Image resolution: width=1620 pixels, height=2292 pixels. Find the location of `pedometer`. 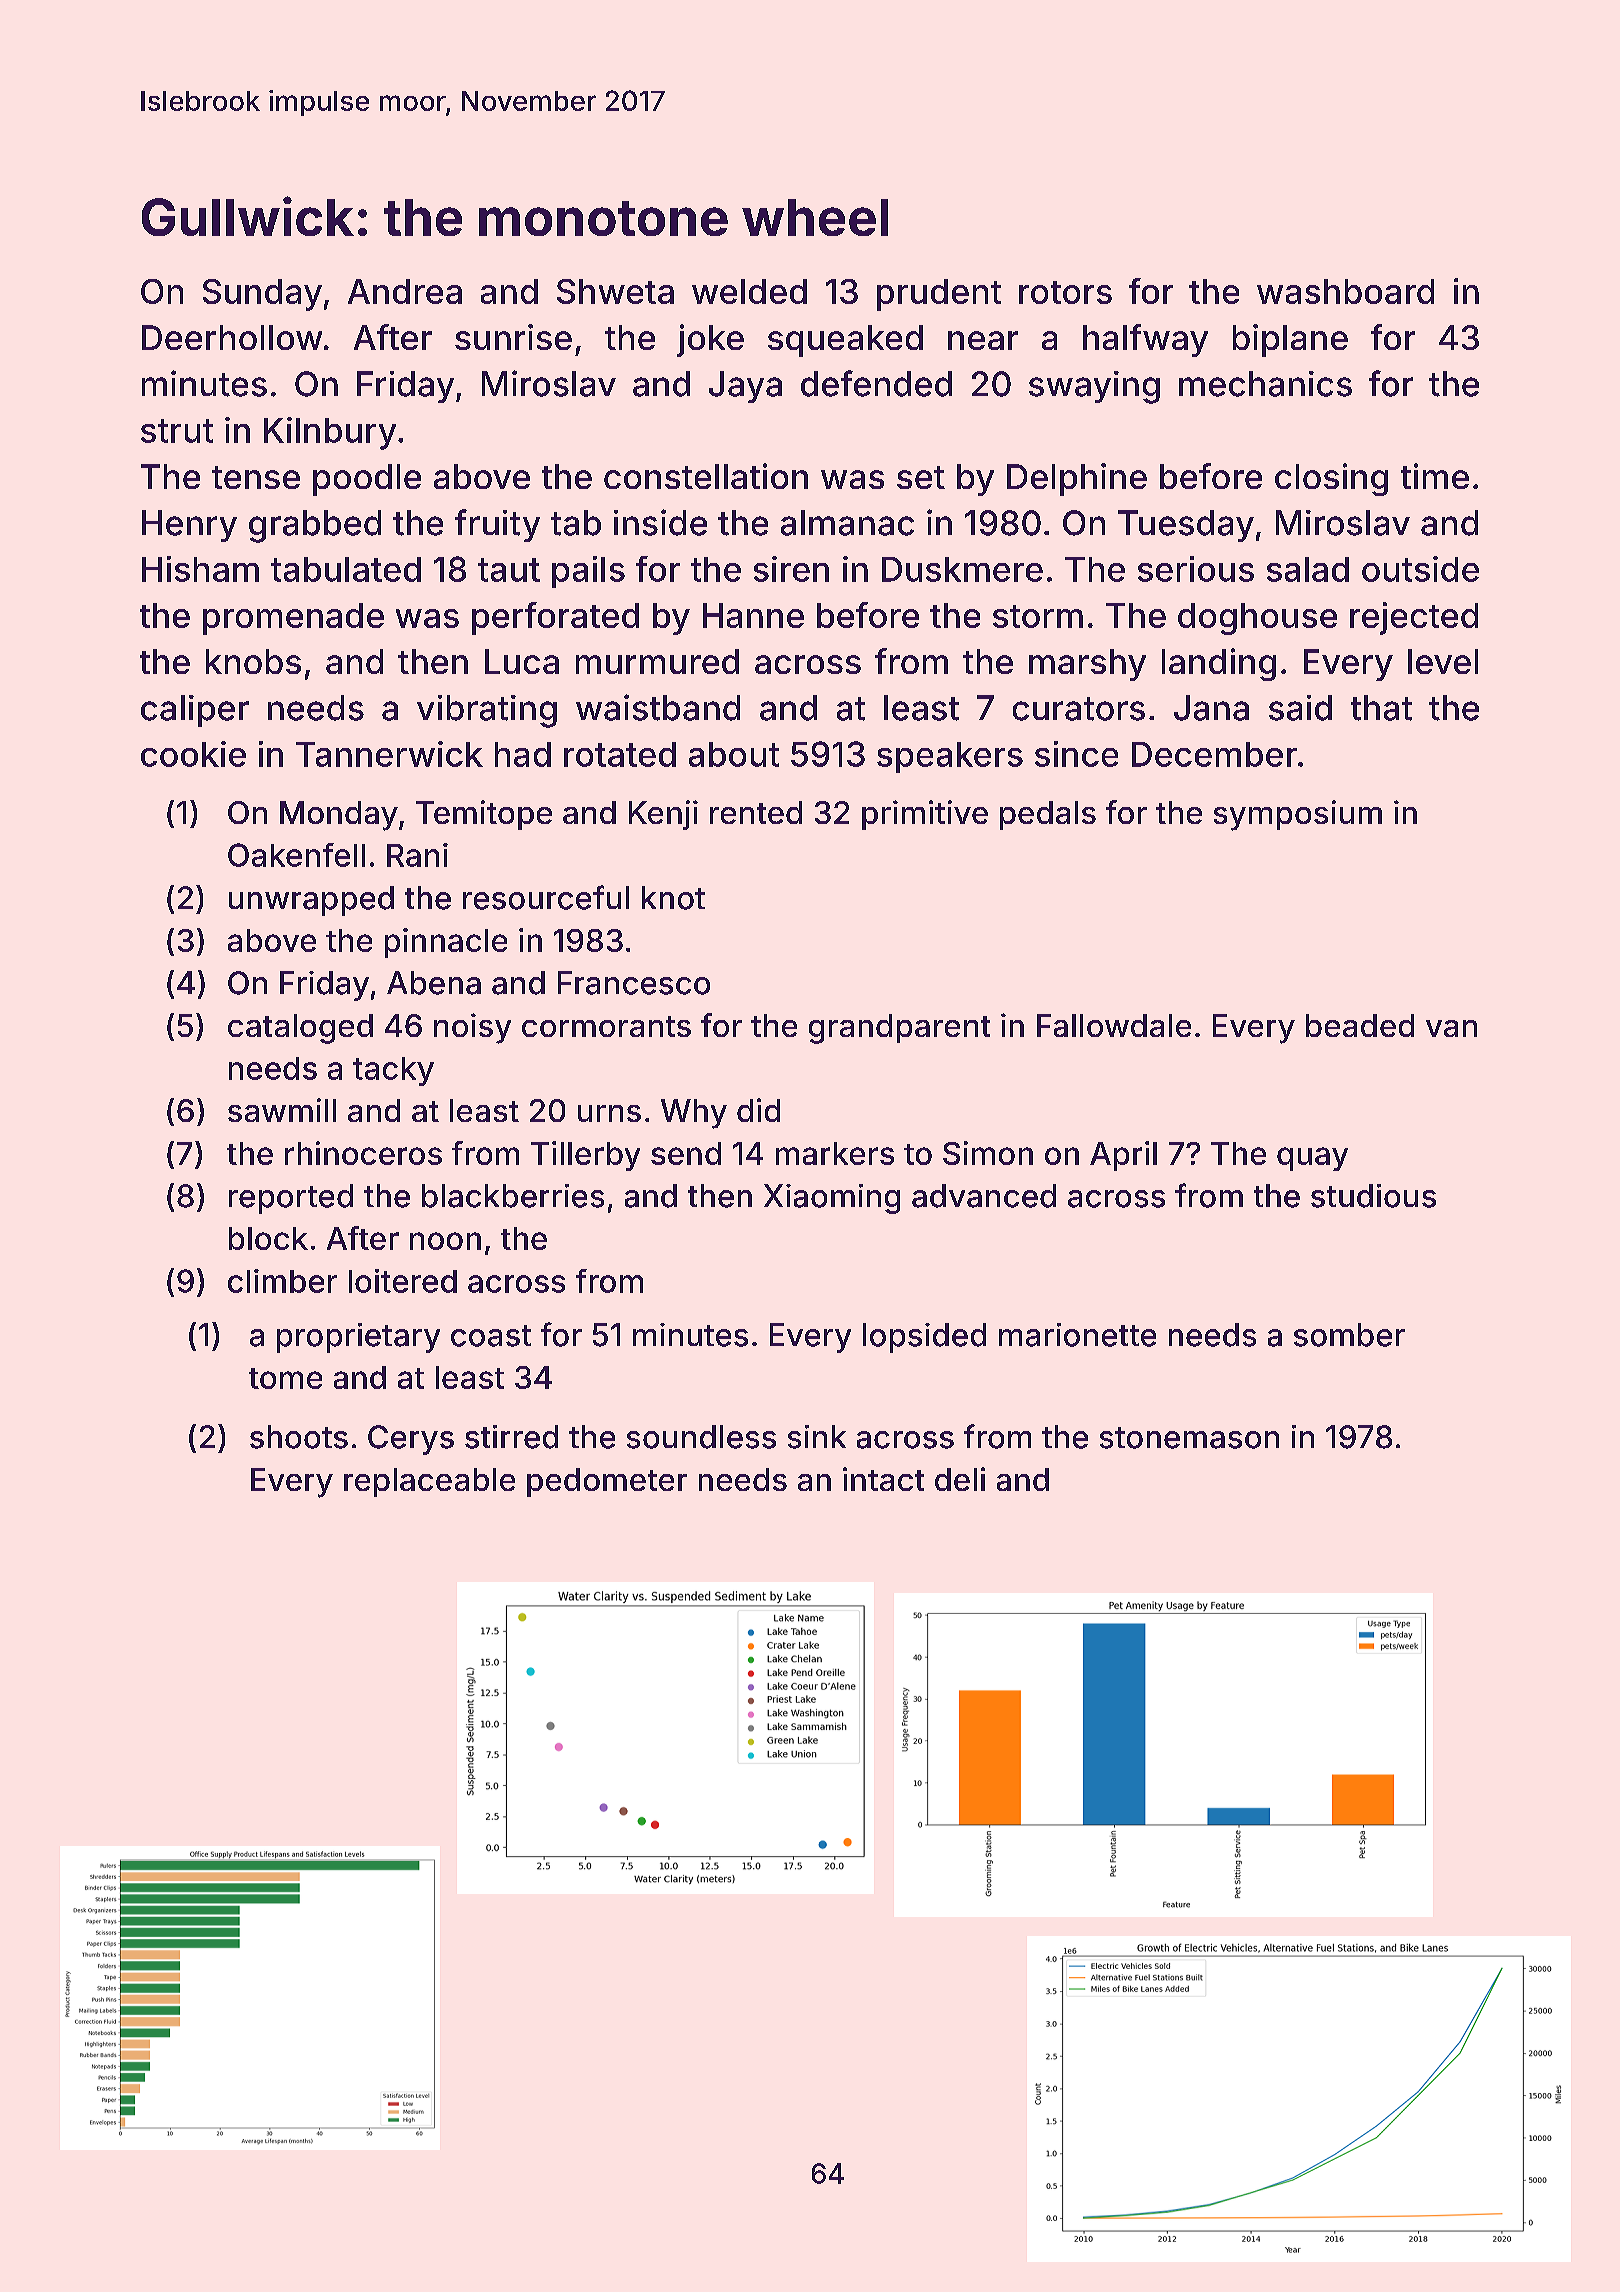

pedometer is located at coordinates (607, 1482).
